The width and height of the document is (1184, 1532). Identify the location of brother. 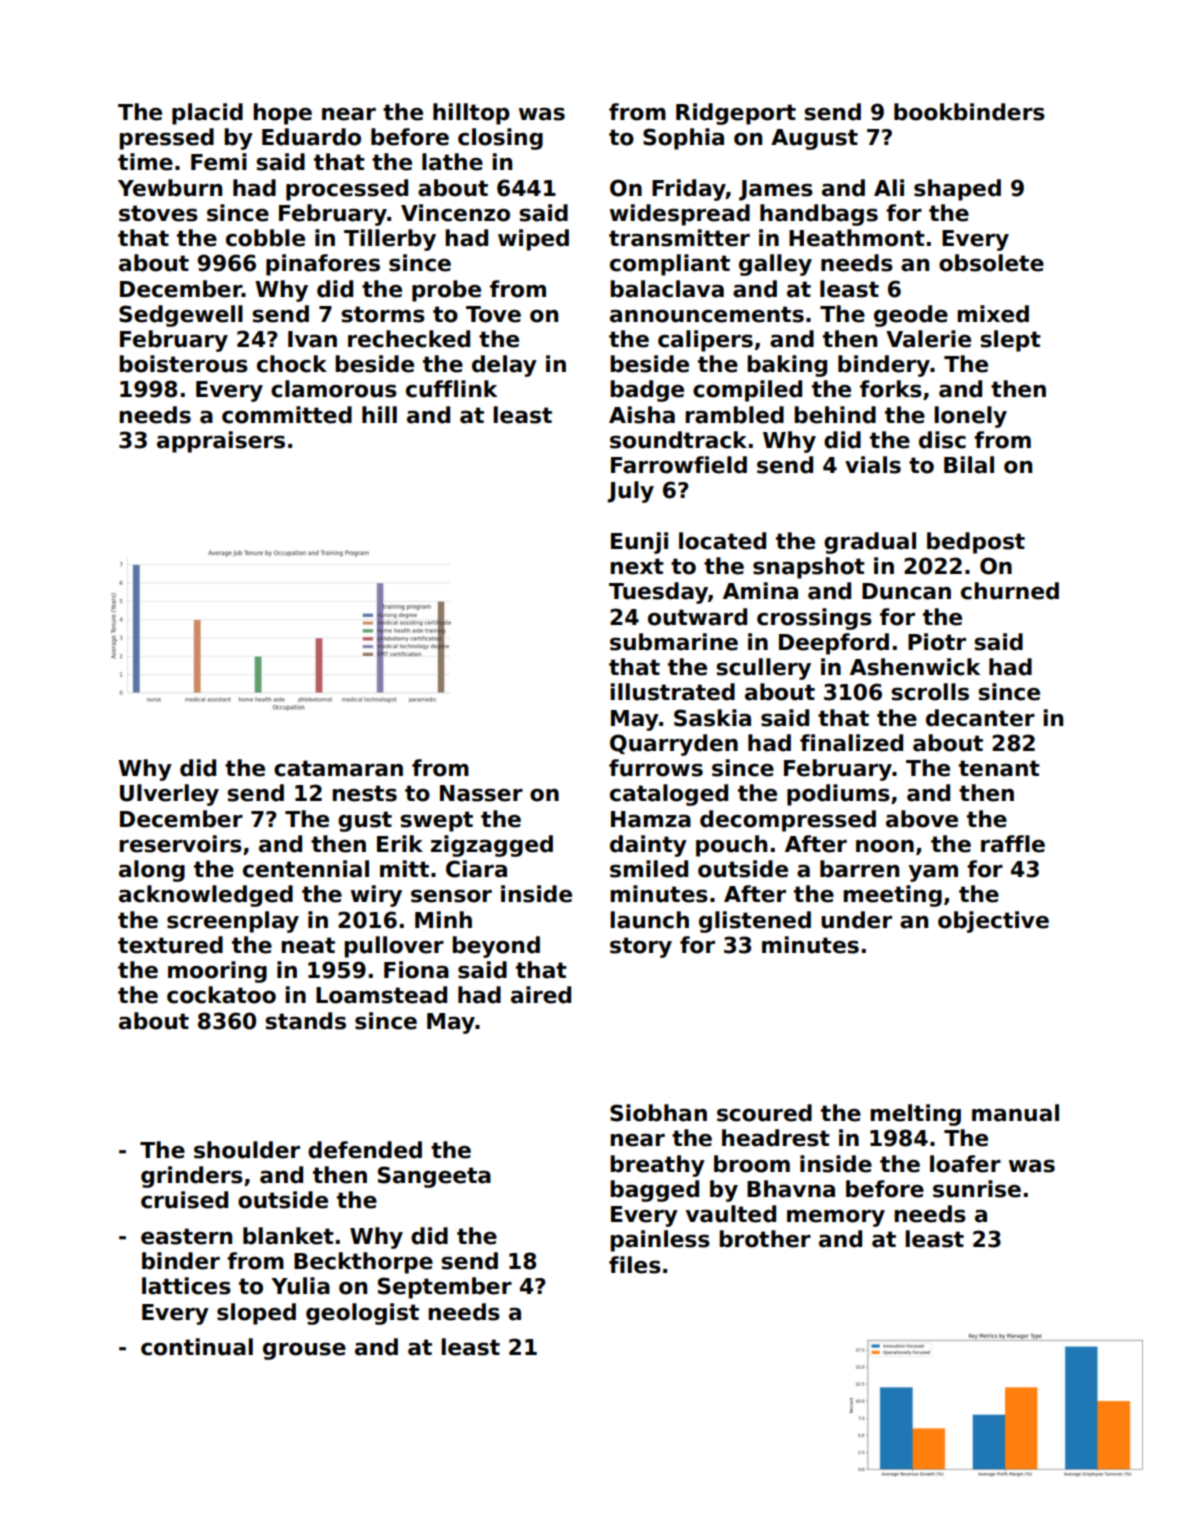
(765, 1239).
